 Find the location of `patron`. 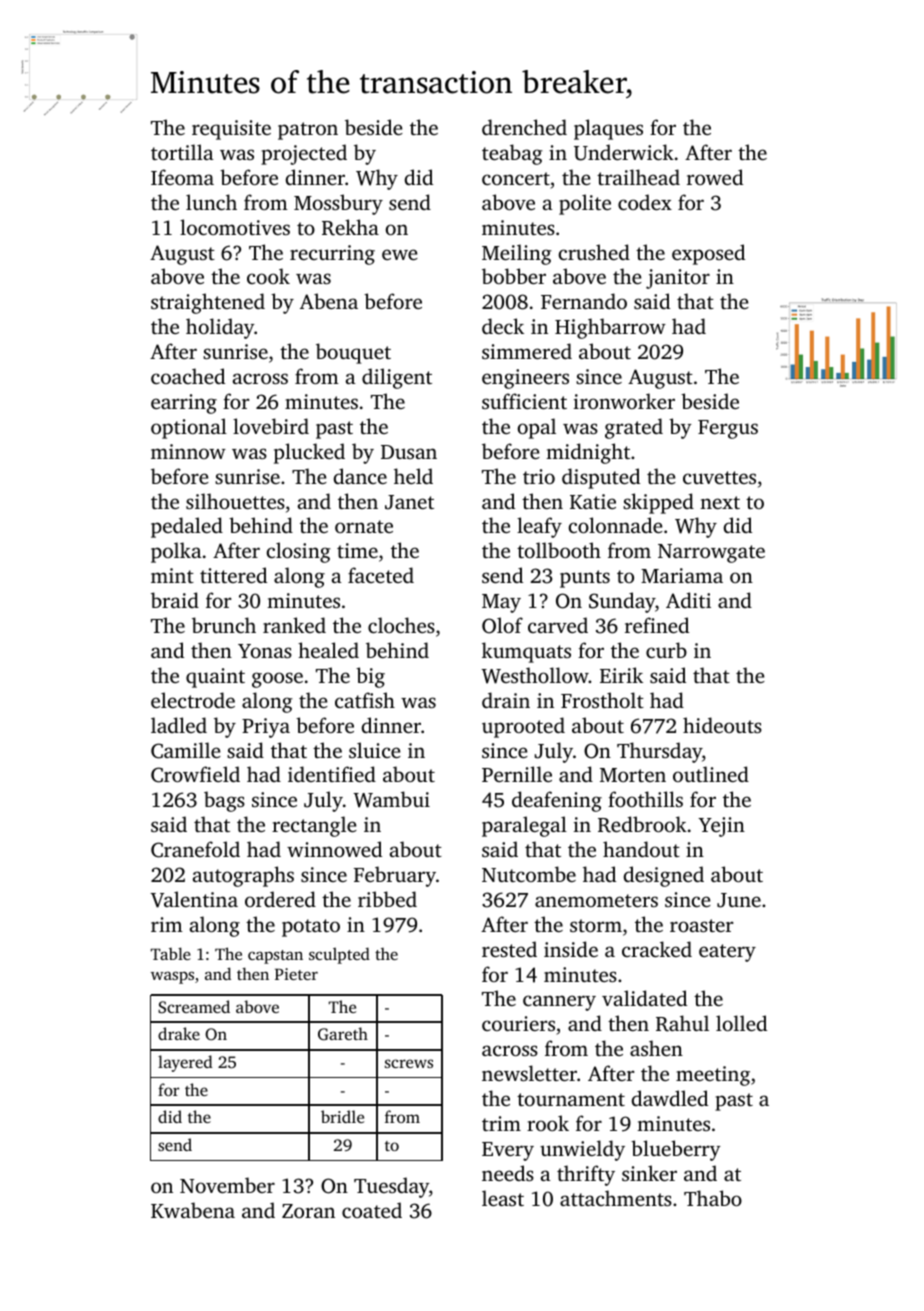

patron is located at coordinates (308, 131).
